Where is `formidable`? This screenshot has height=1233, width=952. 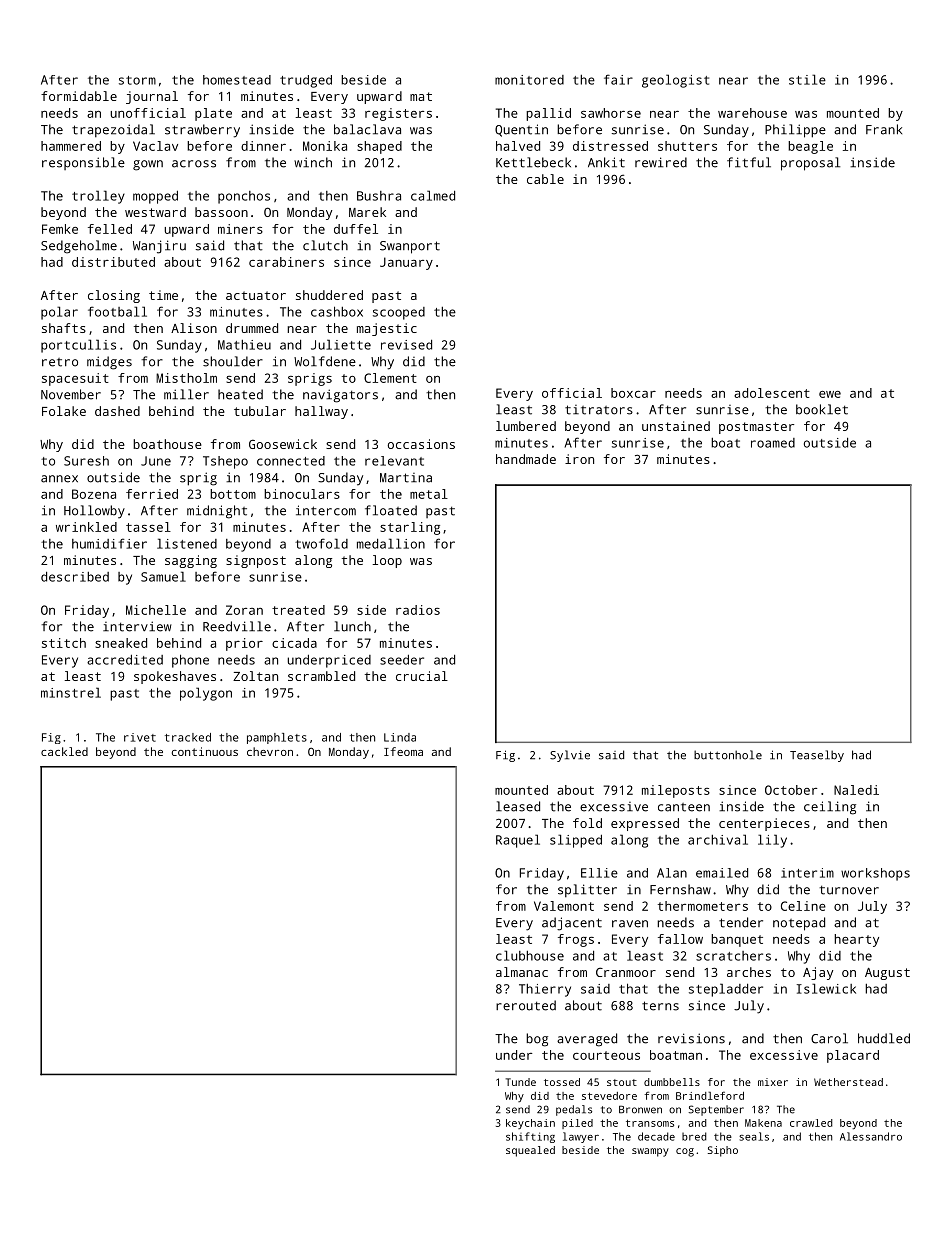 formidable is located at coordinates (79, 96).
